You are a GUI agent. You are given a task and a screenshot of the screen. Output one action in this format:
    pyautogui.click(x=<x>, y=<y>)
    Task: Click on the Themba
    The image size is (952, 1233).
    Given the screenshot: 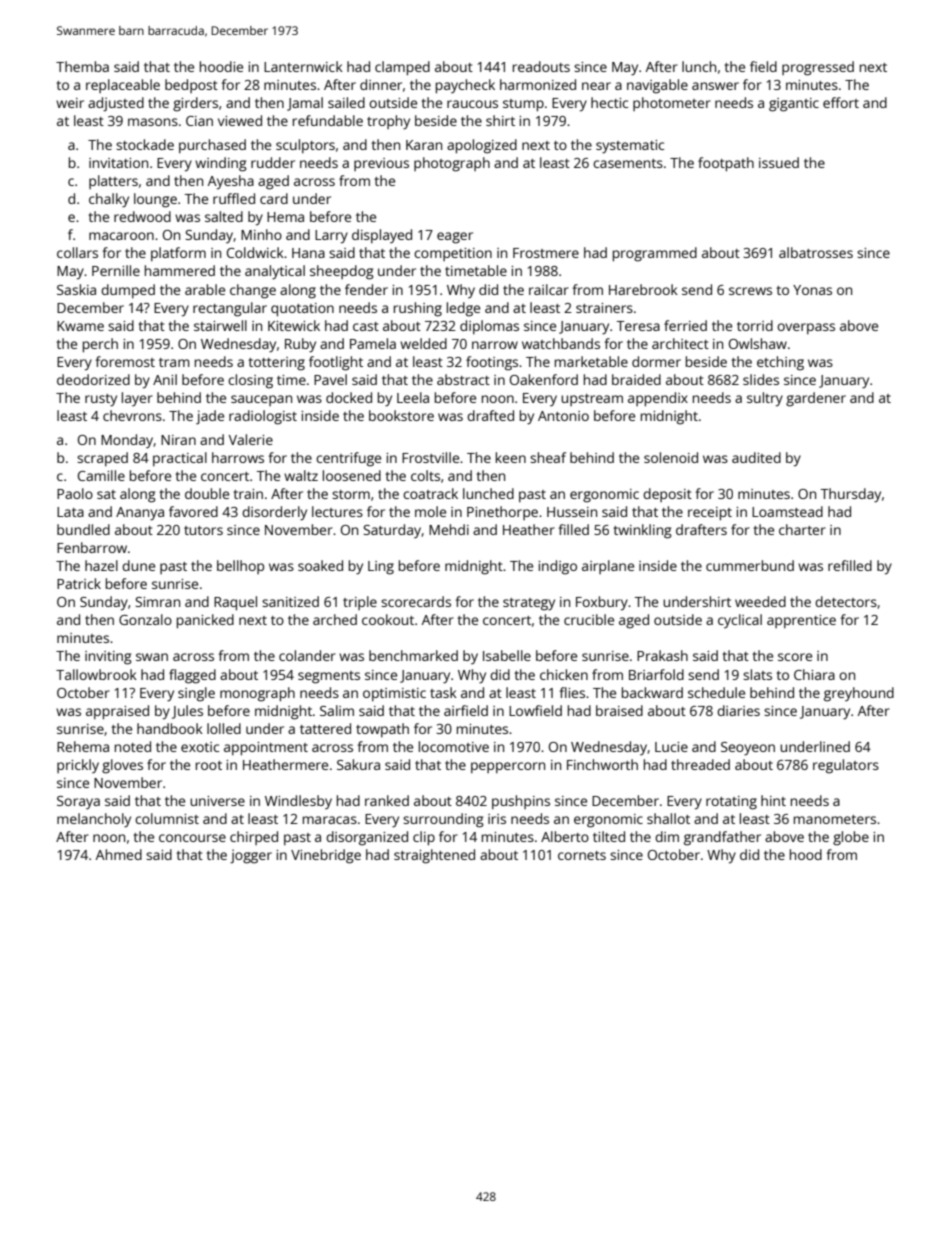 What is the action you would take?
    pyautogui.click(x=82, y=66)
